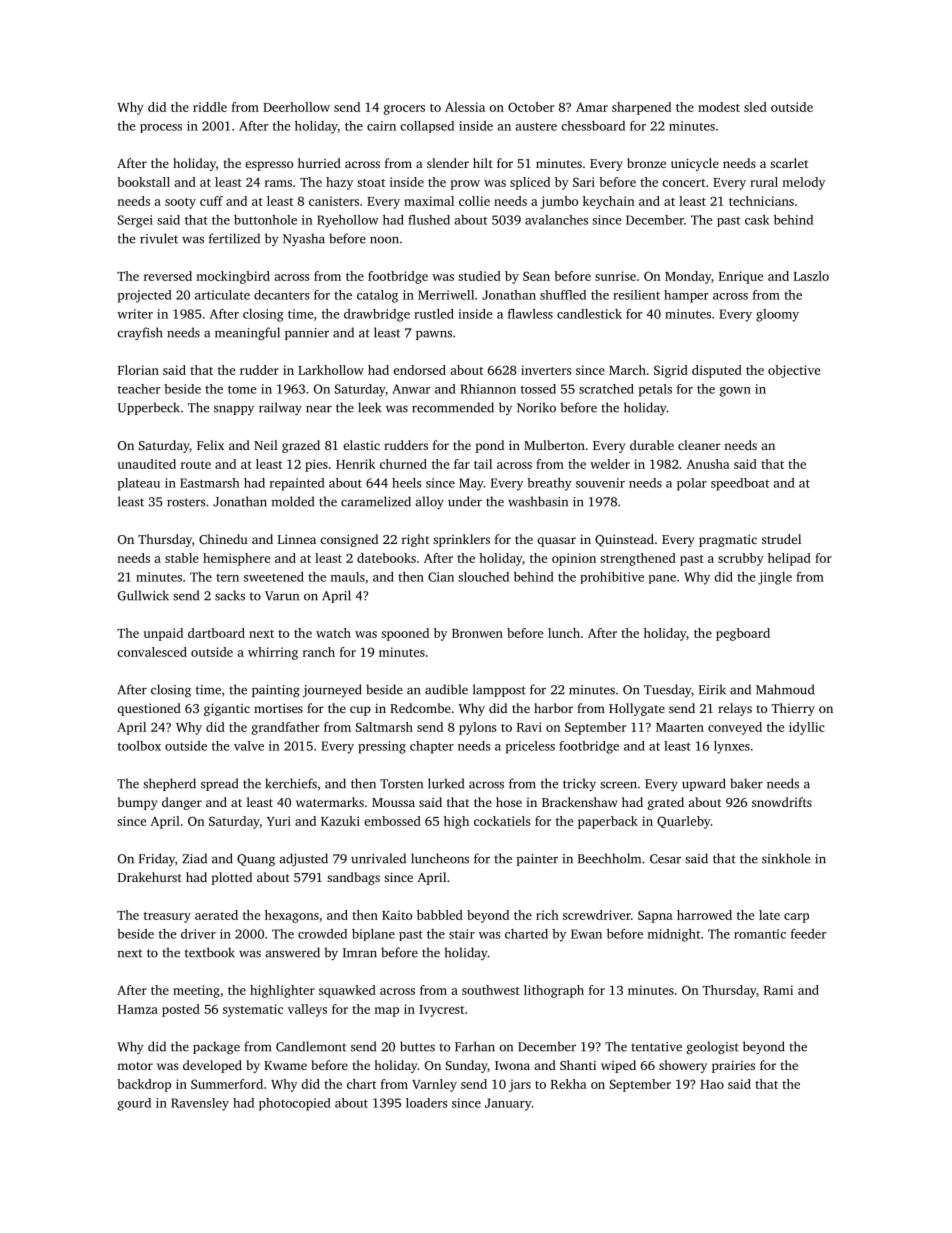 Image resolution: width=952 pixels, height=1233 pixels. I want to click on Alessia, so click(465, 107).
